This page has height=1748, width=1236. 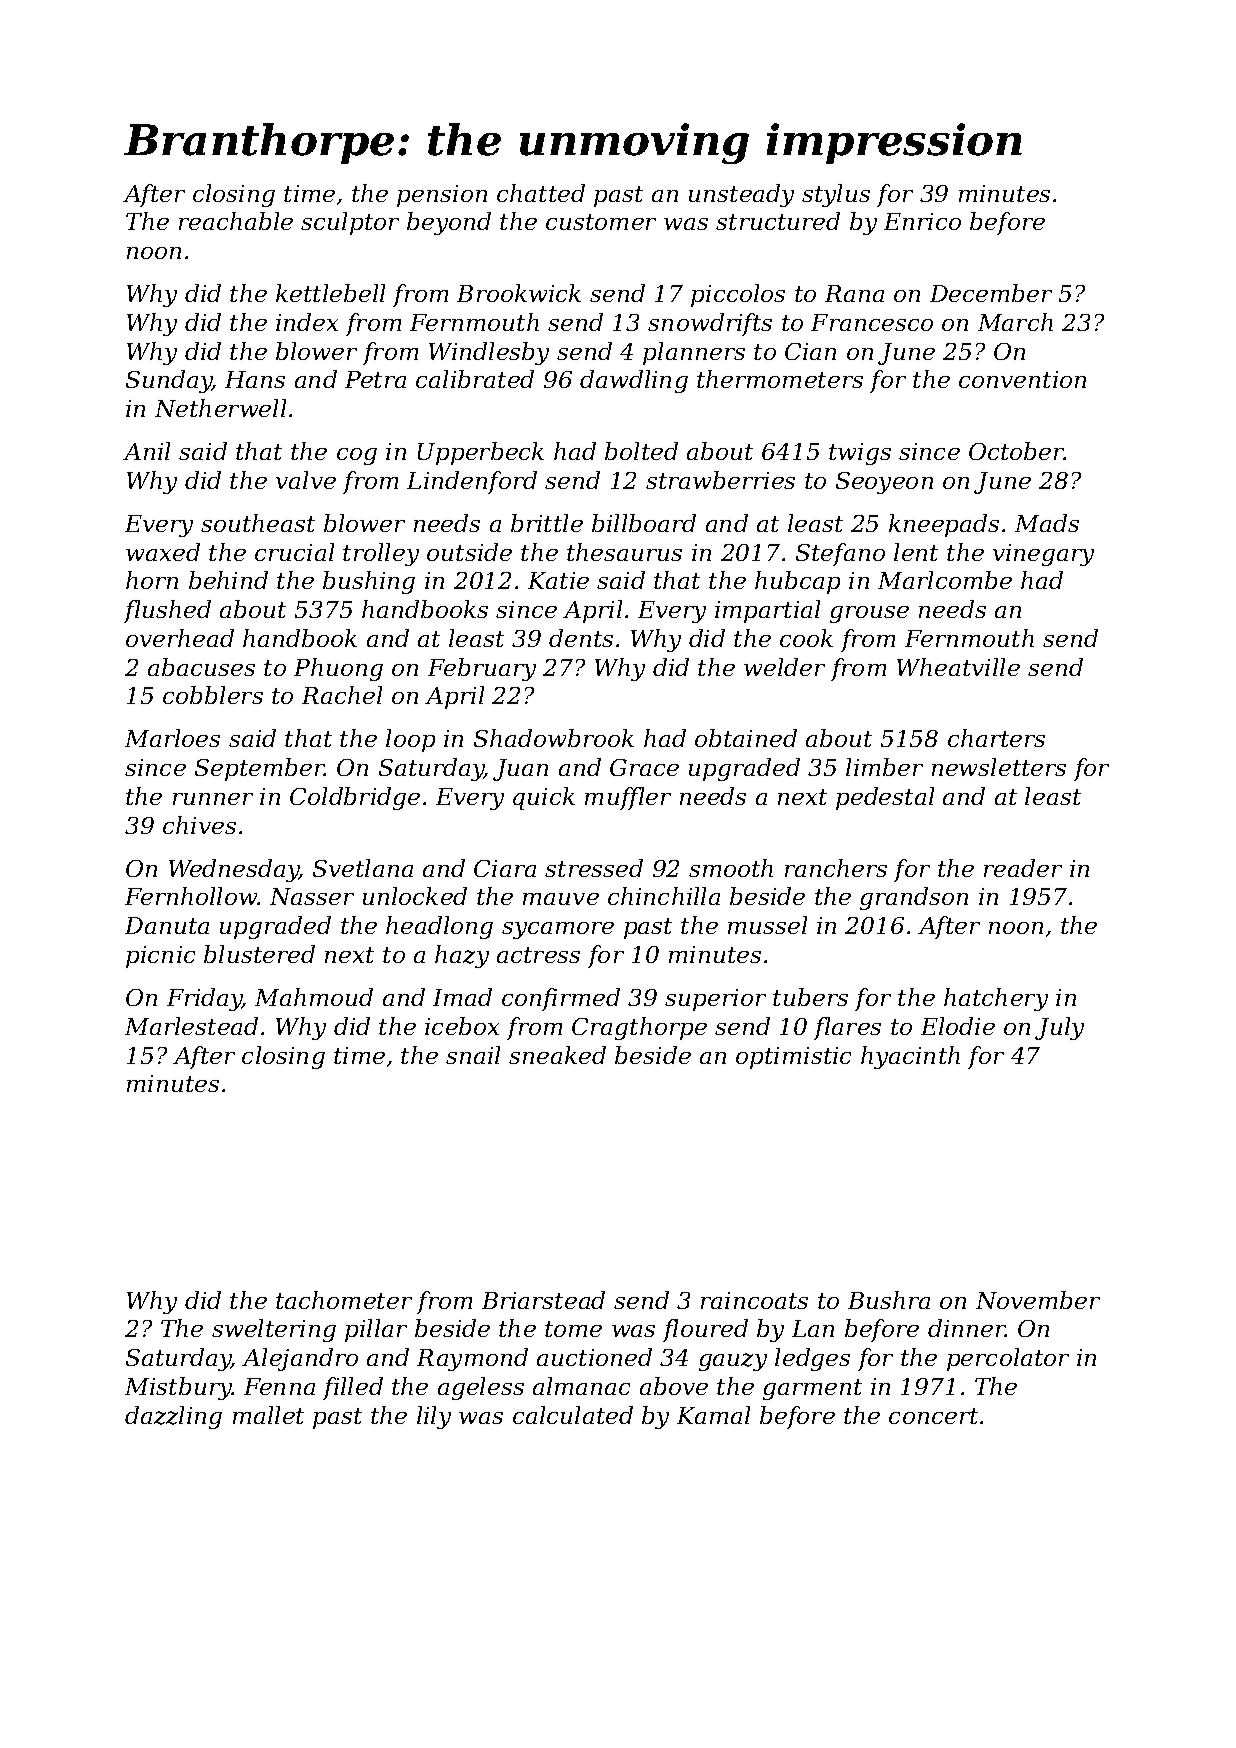 What do you see at coordinates (338, 669) in the page?
I see `Phuong` at bounding box center [338, 669].
